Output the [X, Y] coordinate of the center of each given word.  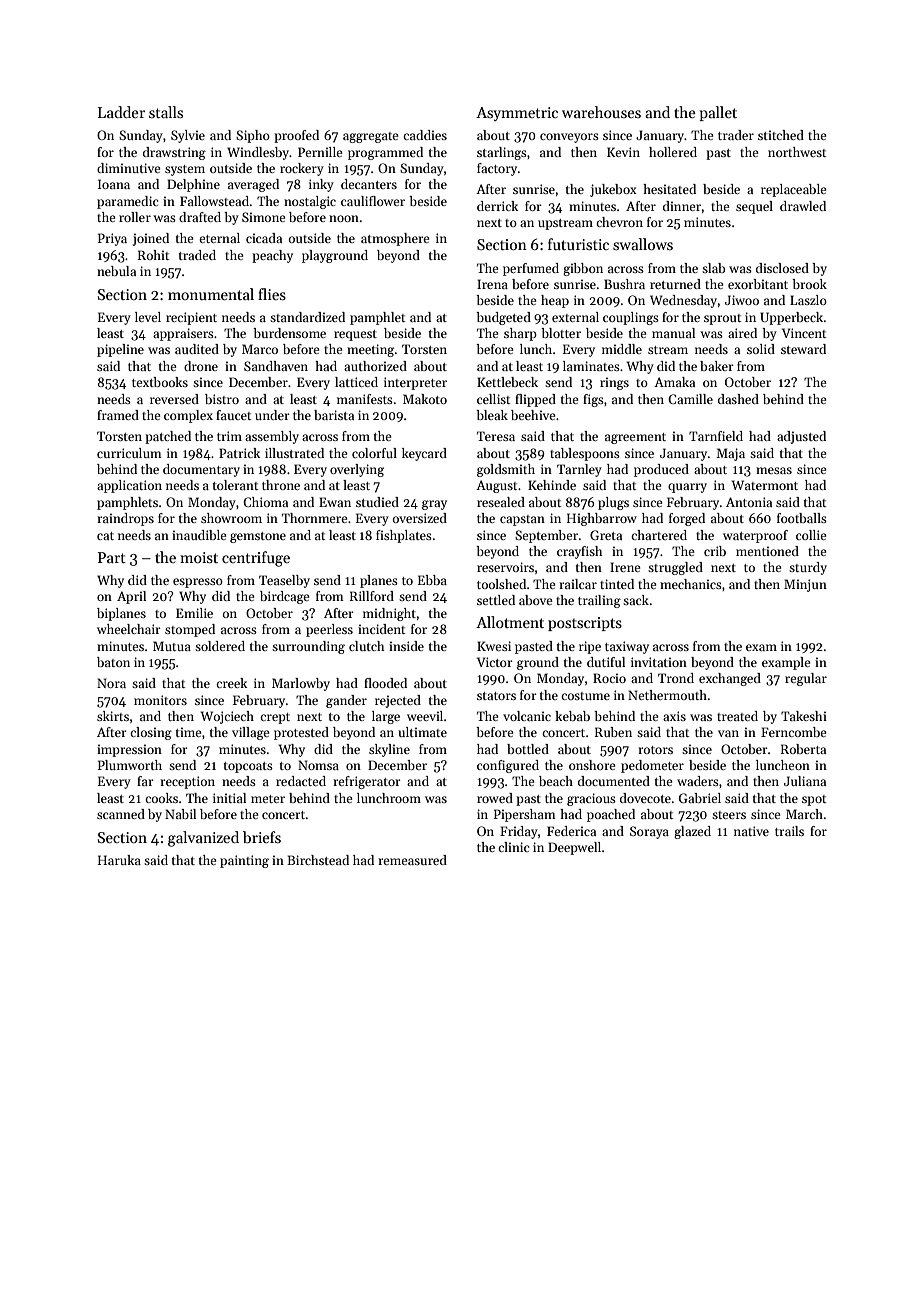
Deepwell [574, 848]
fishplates [404, 536]
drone [201, 366]
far [145, 781]
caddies [425, 135]
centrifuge [256, 559]
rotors [655, 750]
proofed [296, 136]
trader [736, 135]
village [250, 733]
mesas [774, 470]
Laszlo [808, 300]
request [355, 335]
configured [508, 766]
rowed [495, 798]
